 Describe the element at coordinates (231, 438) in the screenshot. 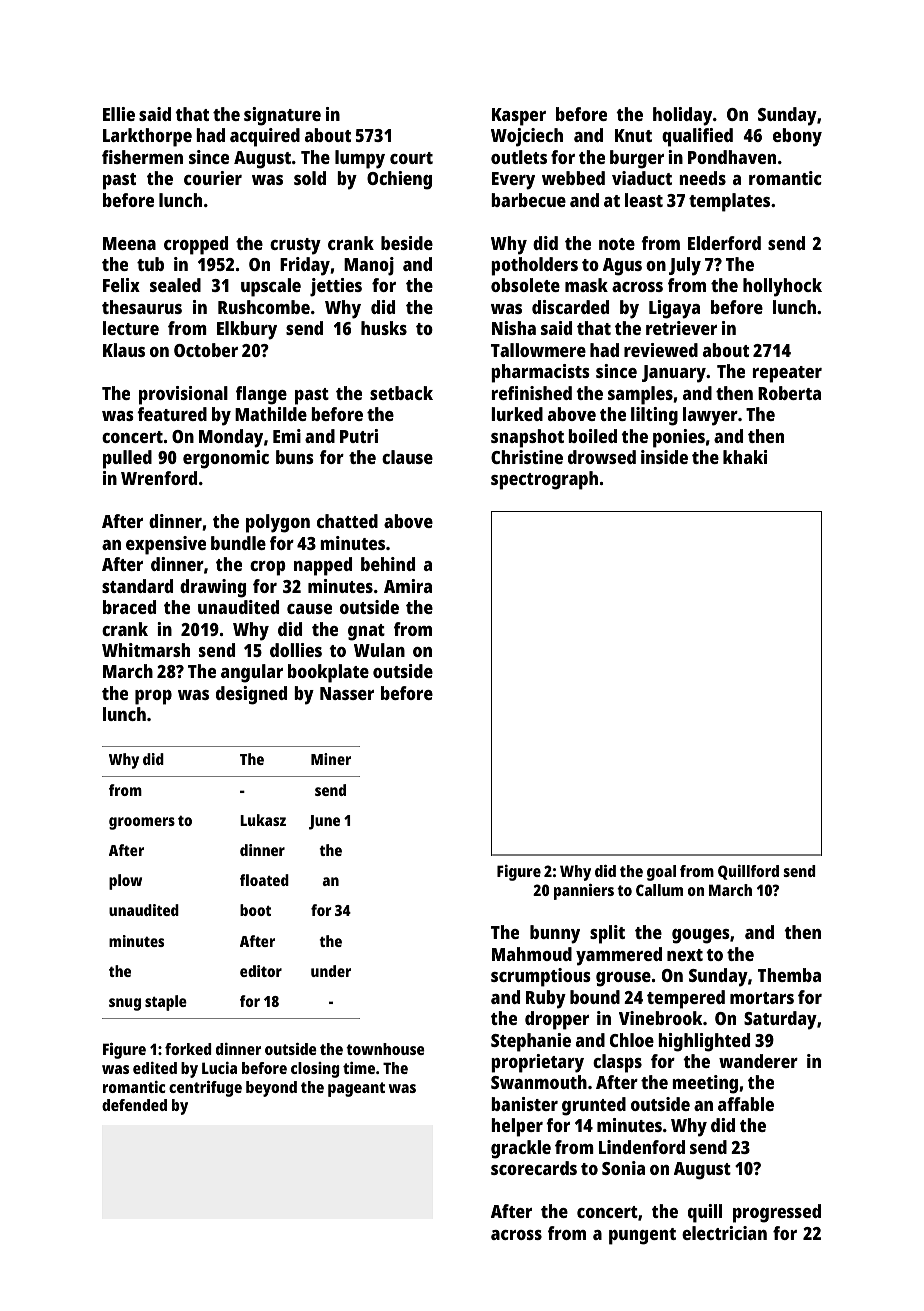

I see `Monday` at that location.
